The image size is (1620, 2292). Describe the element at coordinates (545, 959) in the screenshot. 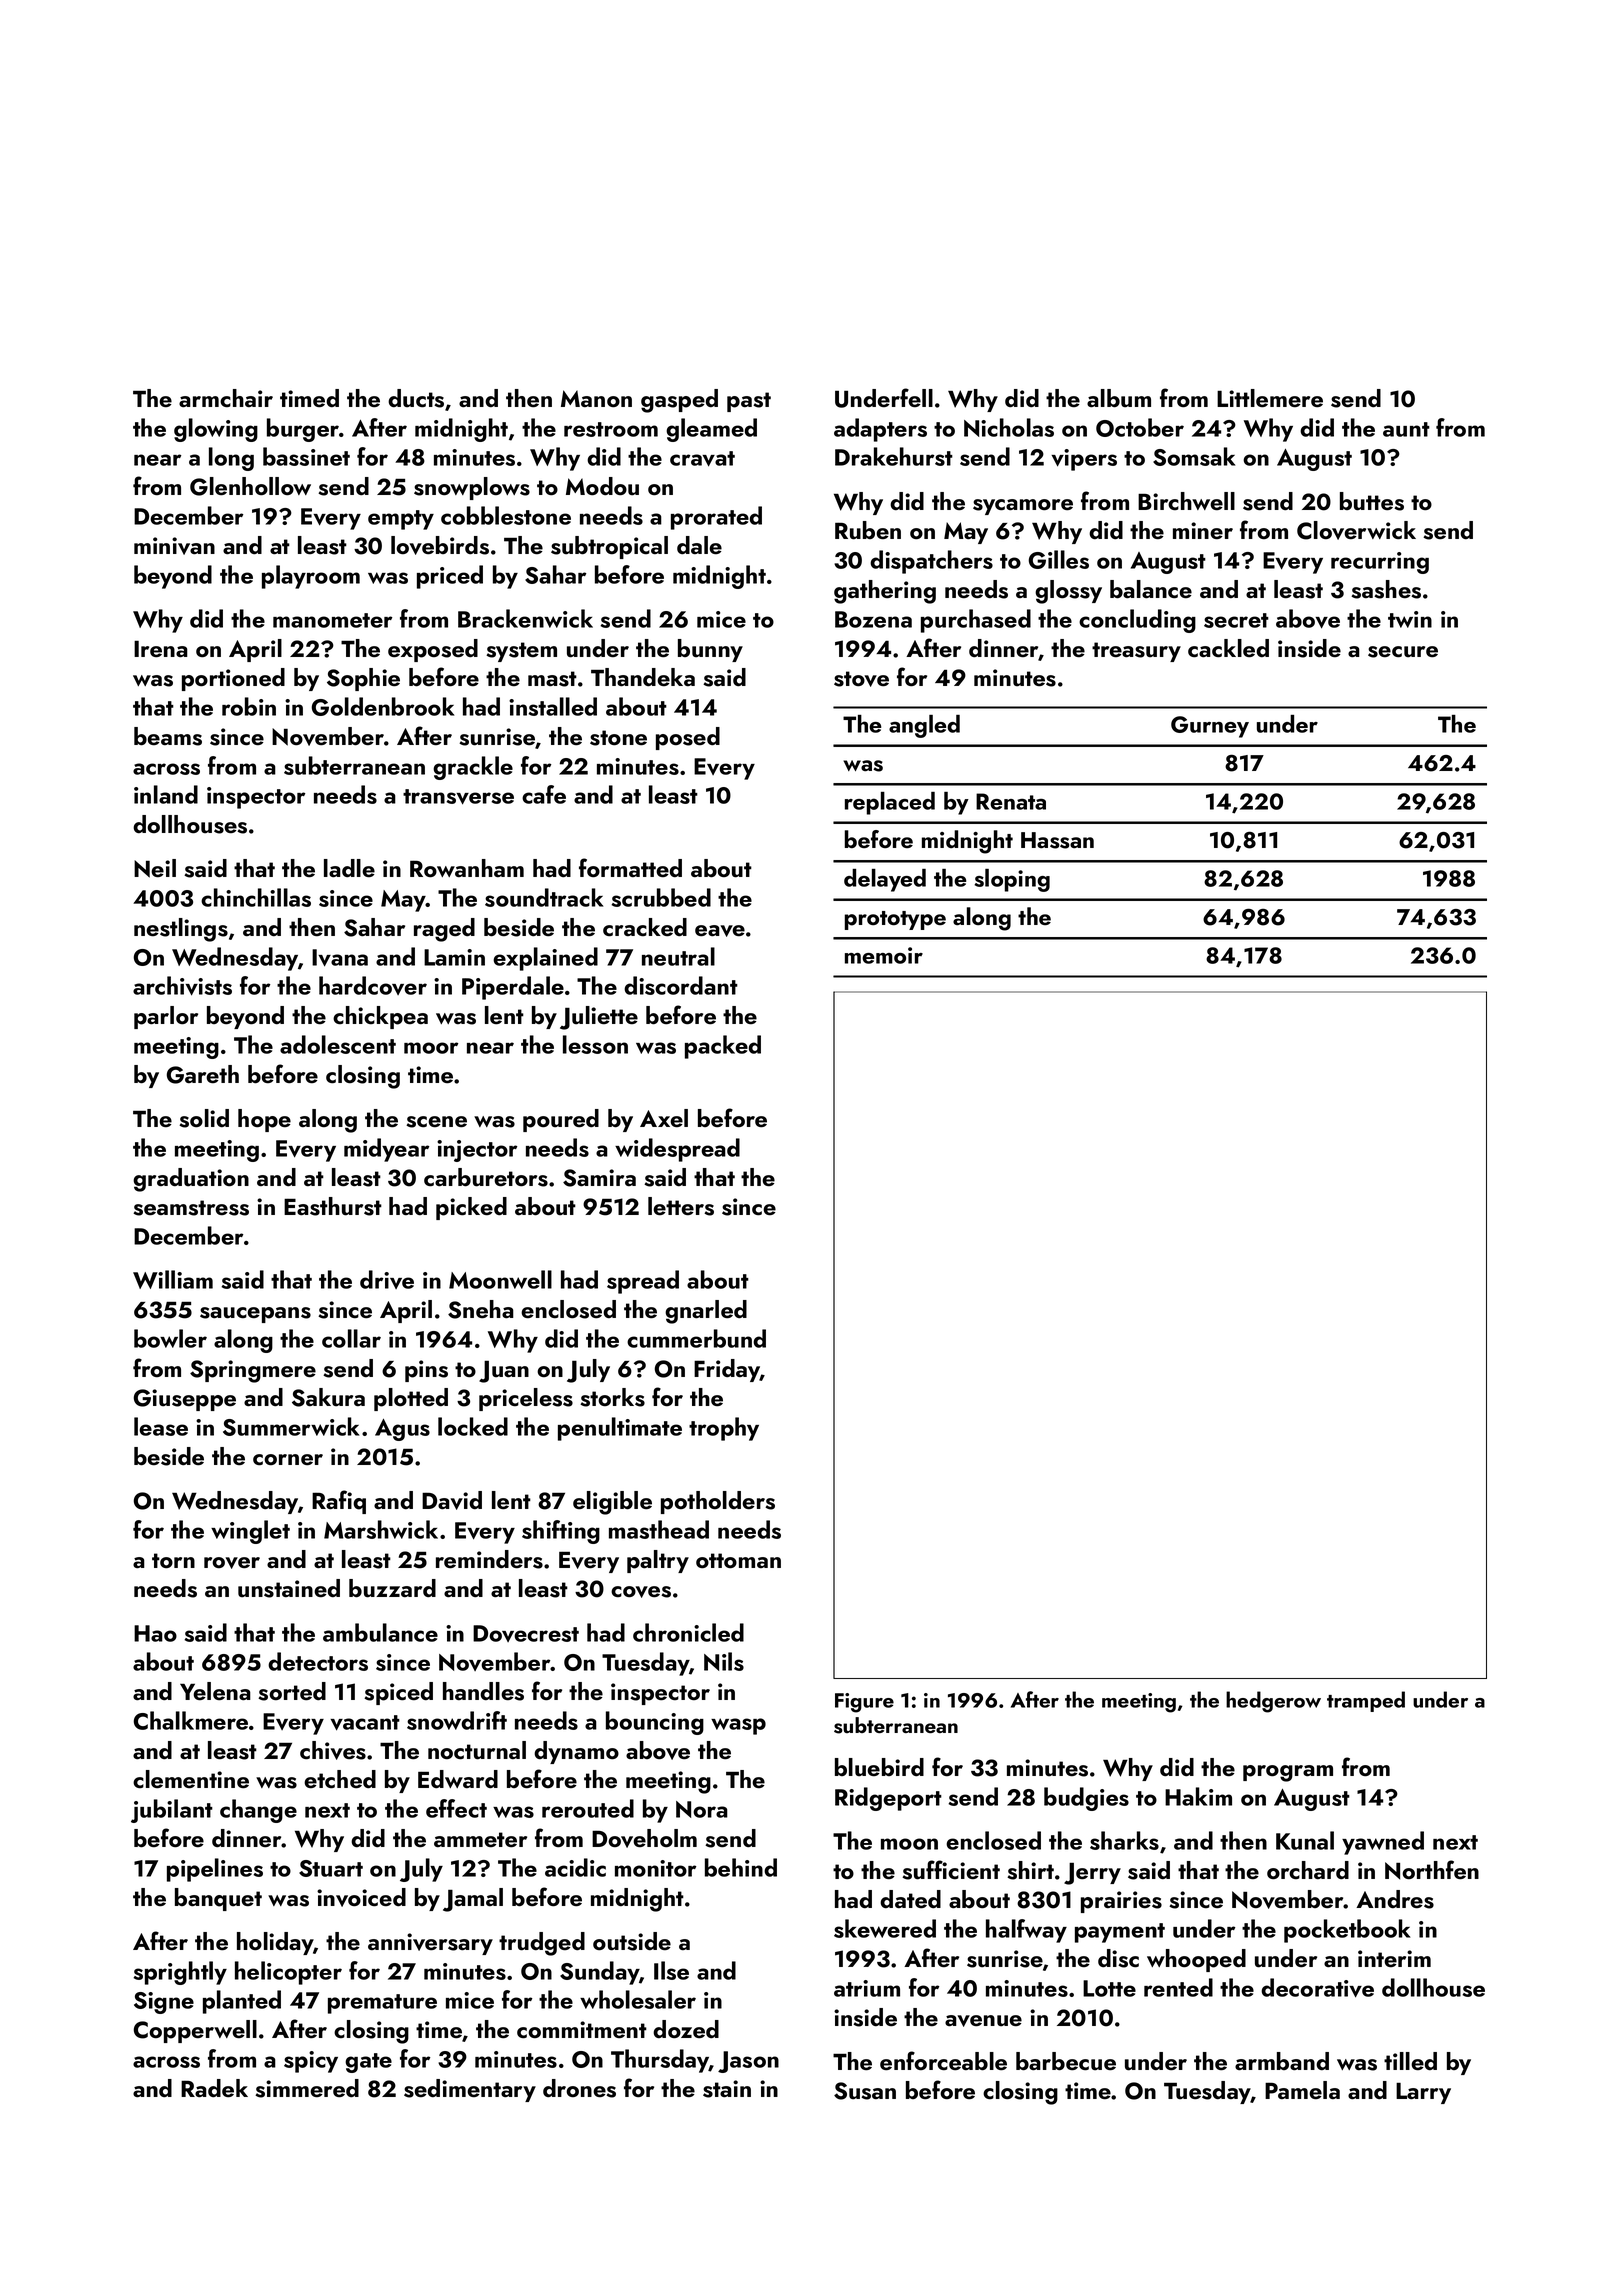

I see `explained` at that location.
